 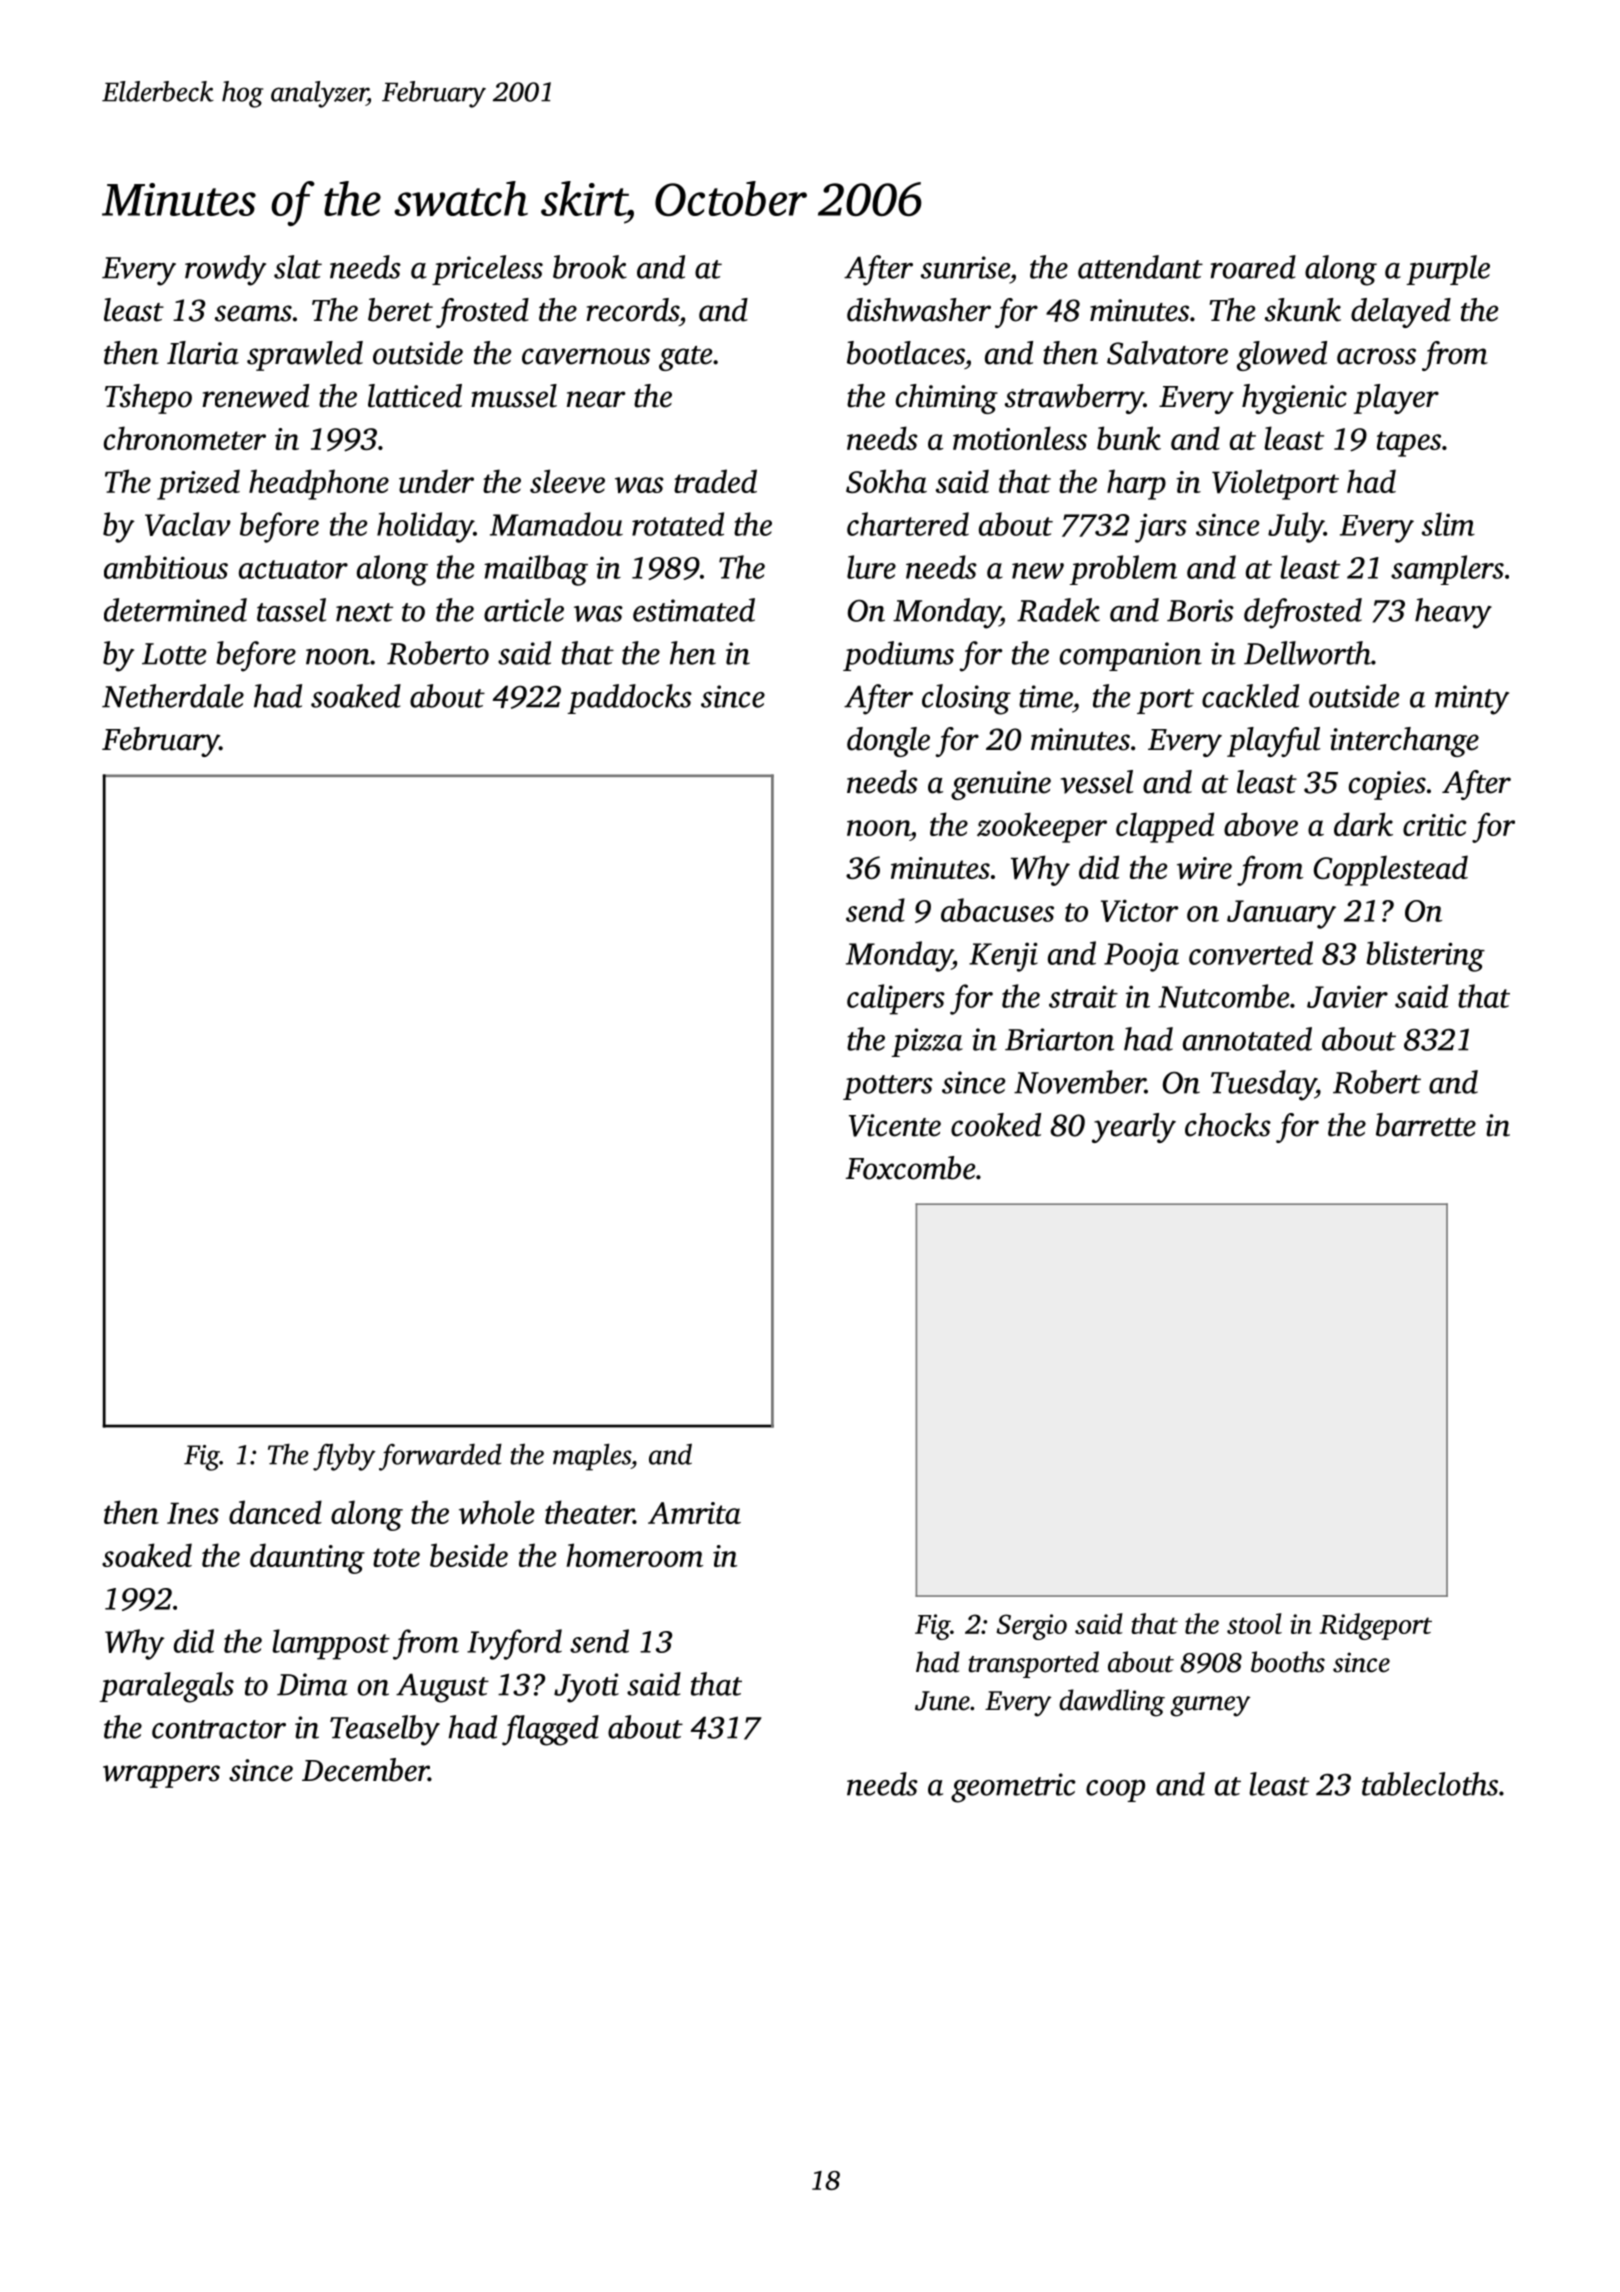 What do you see at coordinates (203, 353) in the document?
I see `Ilaria` at bounding box center [203, 353].
